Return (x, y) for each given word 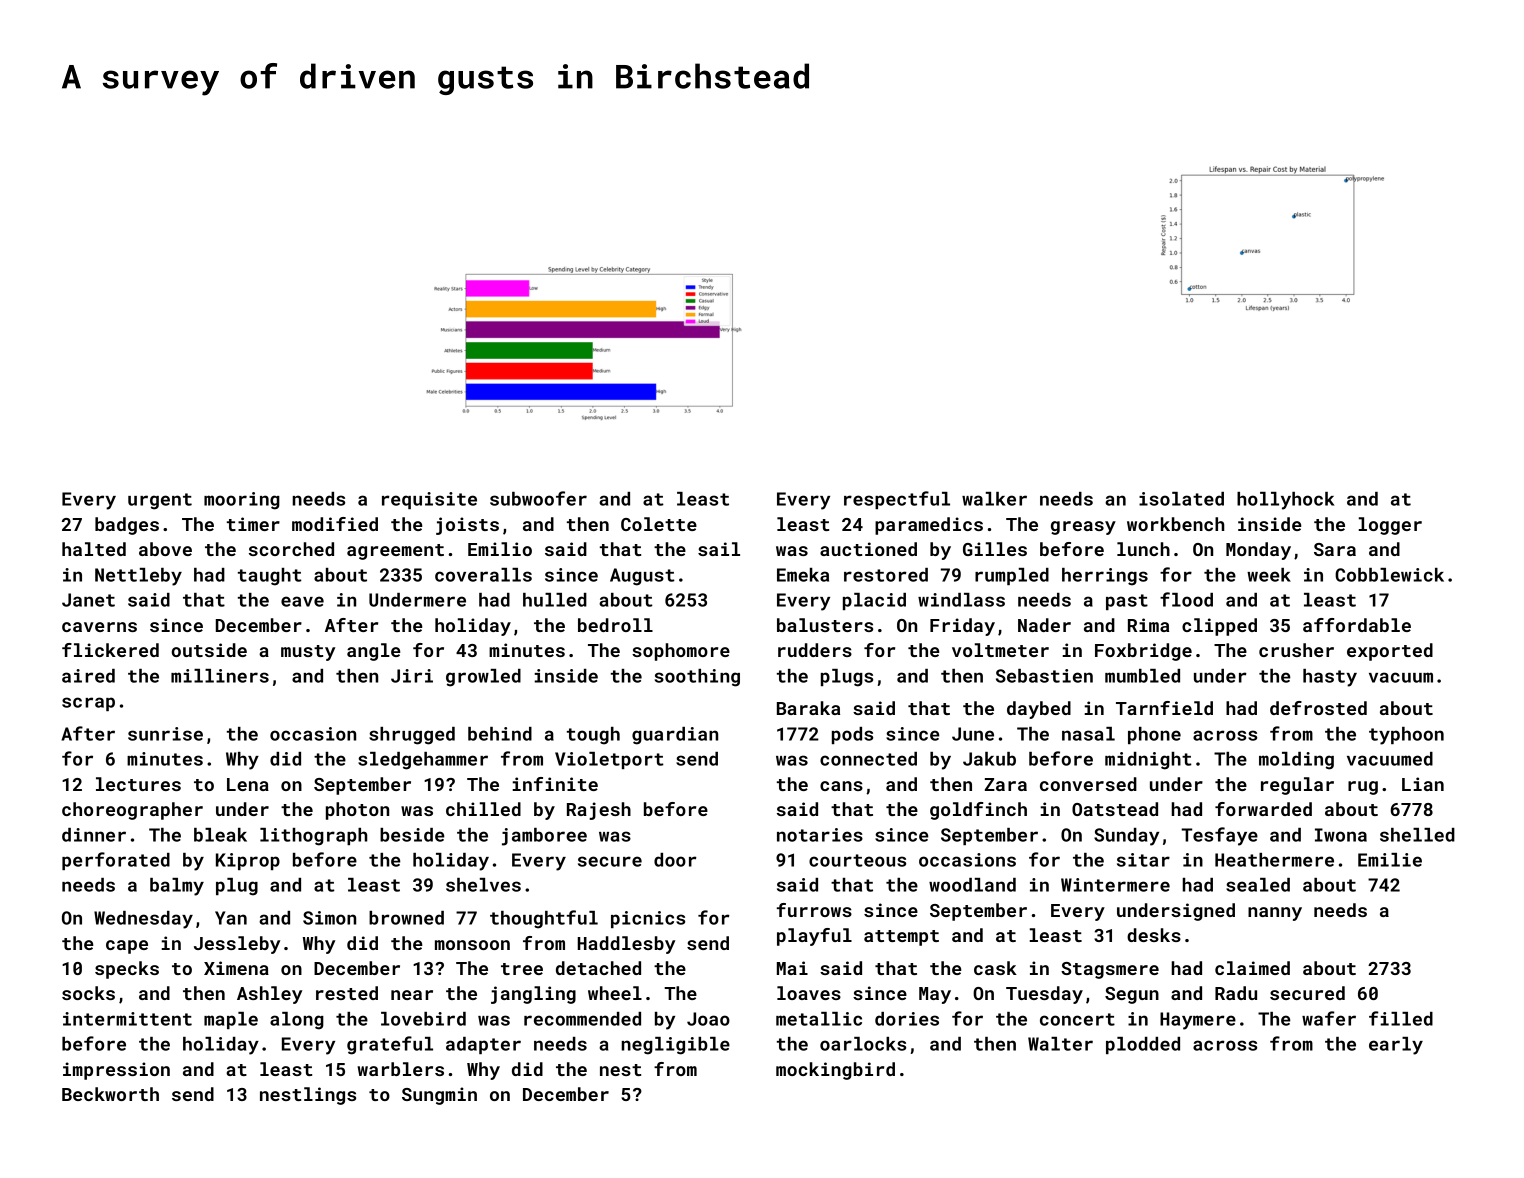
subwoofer (538, 498)
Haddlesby (626, 945)
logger (1390, 526)
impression (116, 1071)
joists (467, 526)
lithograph (314, 837)
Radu (1236, 993)
